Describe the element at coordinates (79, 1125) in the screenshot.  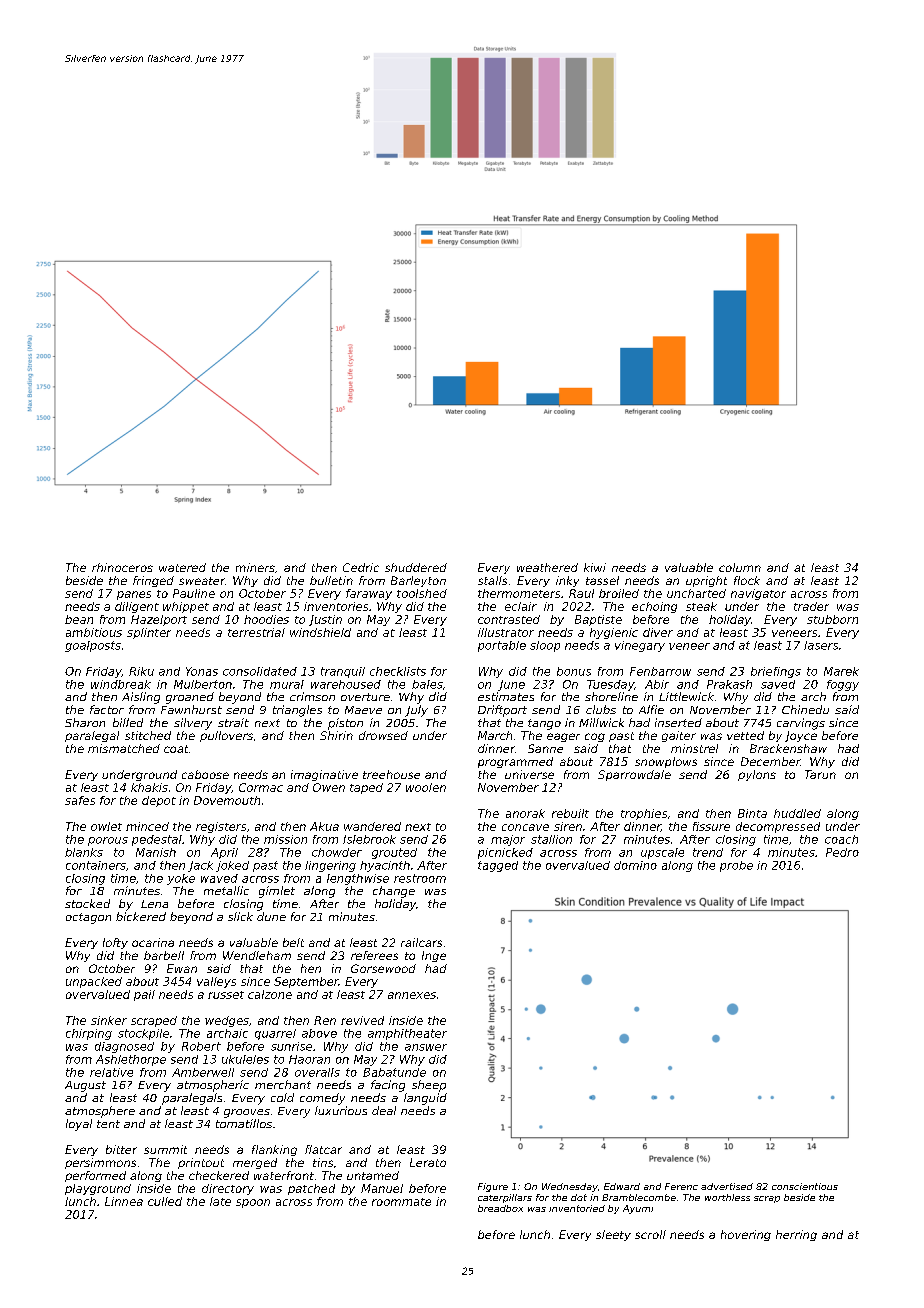
I see `loyal` at that location.
